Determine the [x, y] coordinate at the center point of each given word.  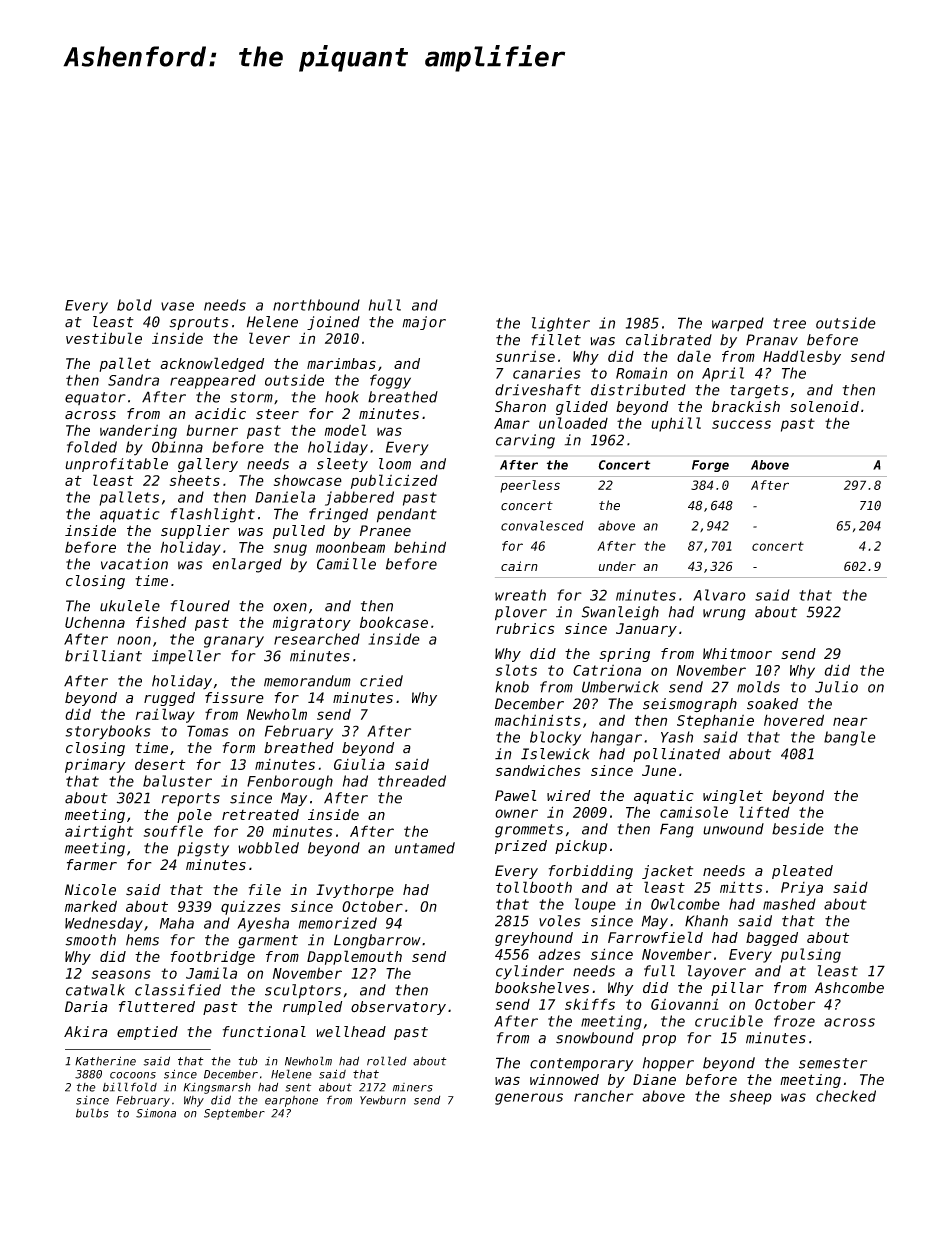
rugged [169, 699]
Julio [836, 687]
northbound [316, 305]
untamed [425, 848]
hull [385, 305]
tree [789, 323]
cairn [519, 566]
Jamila [211, 973]
